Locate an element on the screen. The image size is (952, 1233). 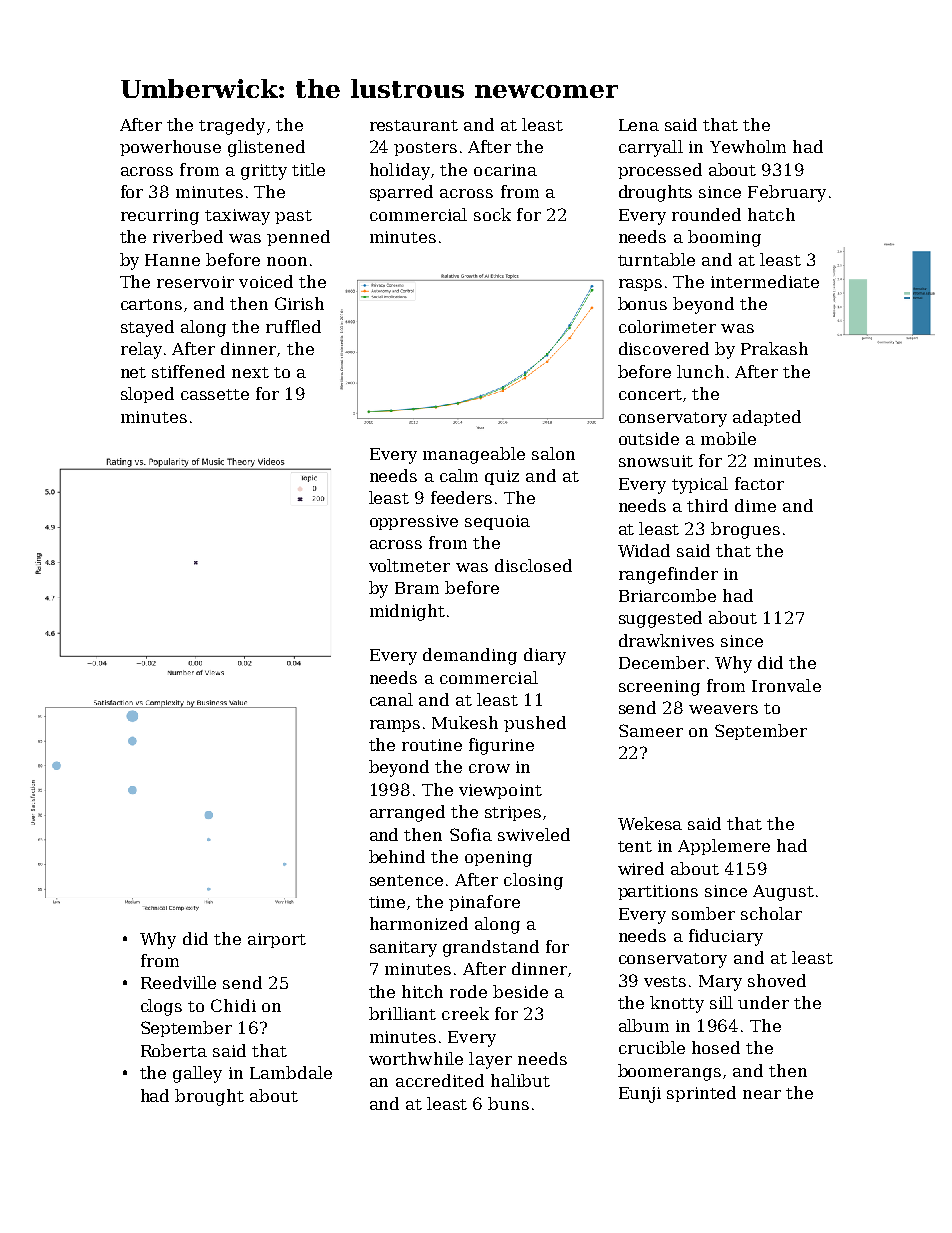
manageable is located at coordinates (474, 455).
